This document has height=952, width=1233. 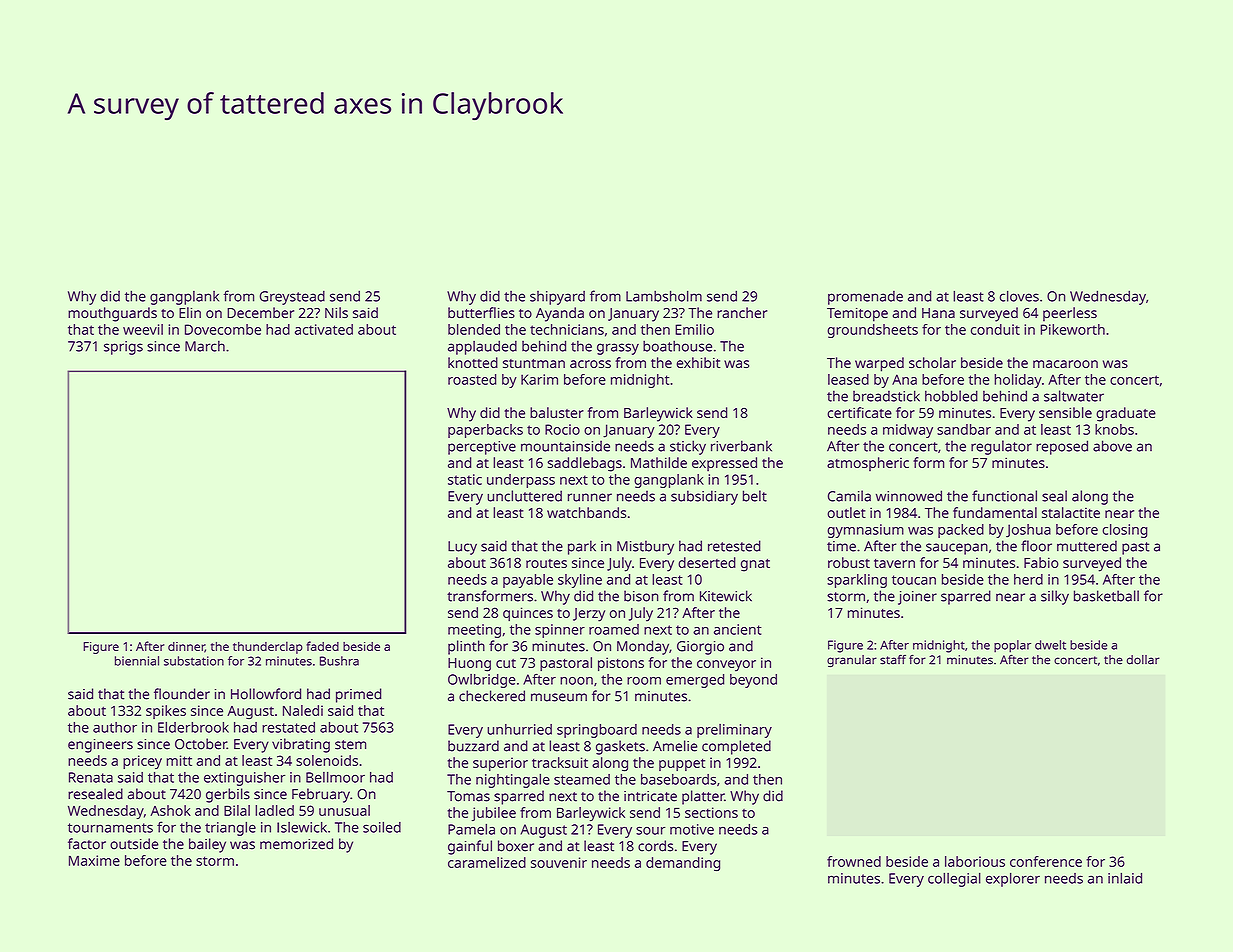 What do you see at coordinates (664, 296) in the document?
I see `Lambsholm` at bounding box center [664, 296].
